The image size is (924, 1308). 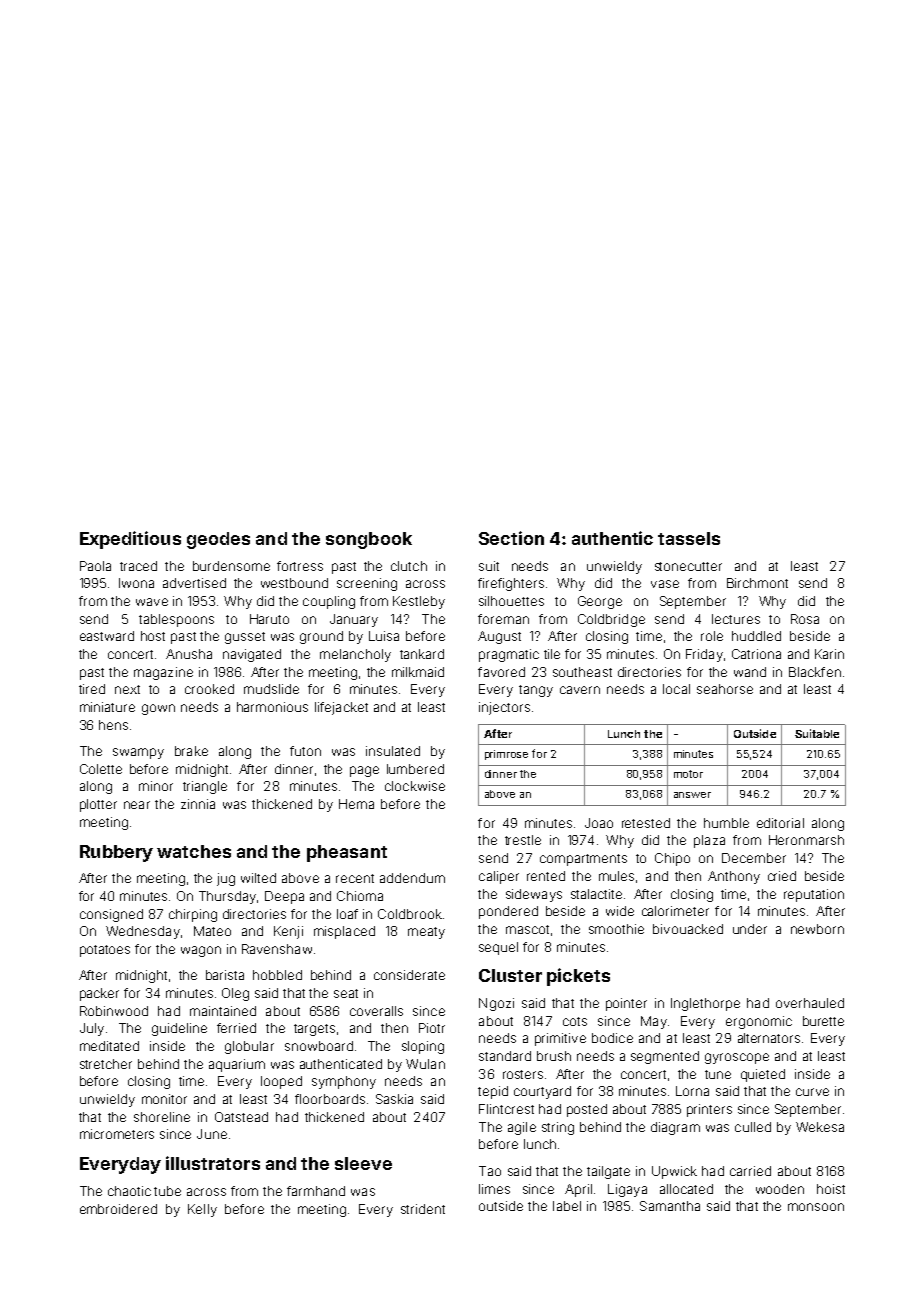 What do you see at coordinates (191, 751) in the document?
I see `brake` at bounding box center [191, 751].
